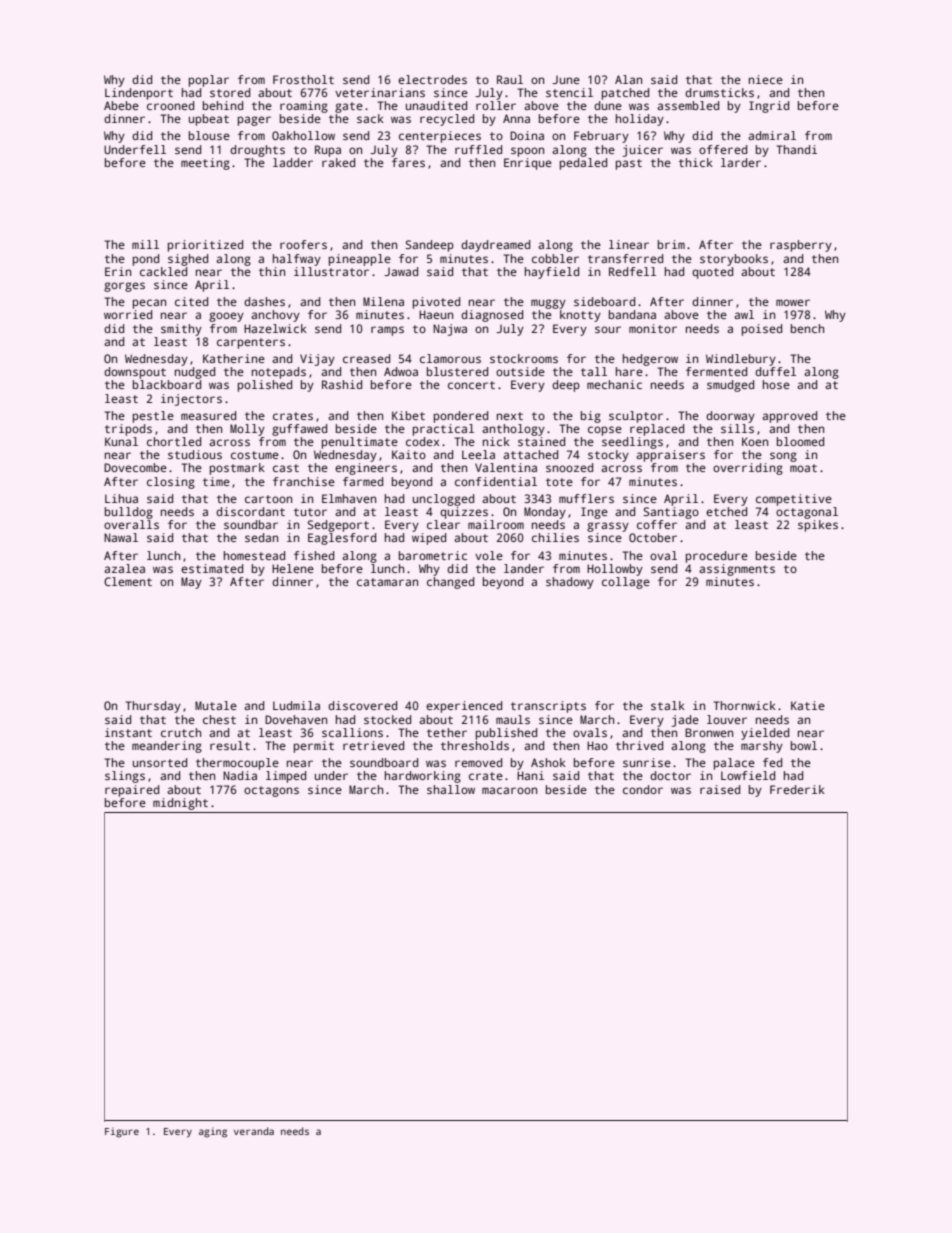 This screenshot has height=1233, width=952. I want to click on Figure, so click(122, 1132).
